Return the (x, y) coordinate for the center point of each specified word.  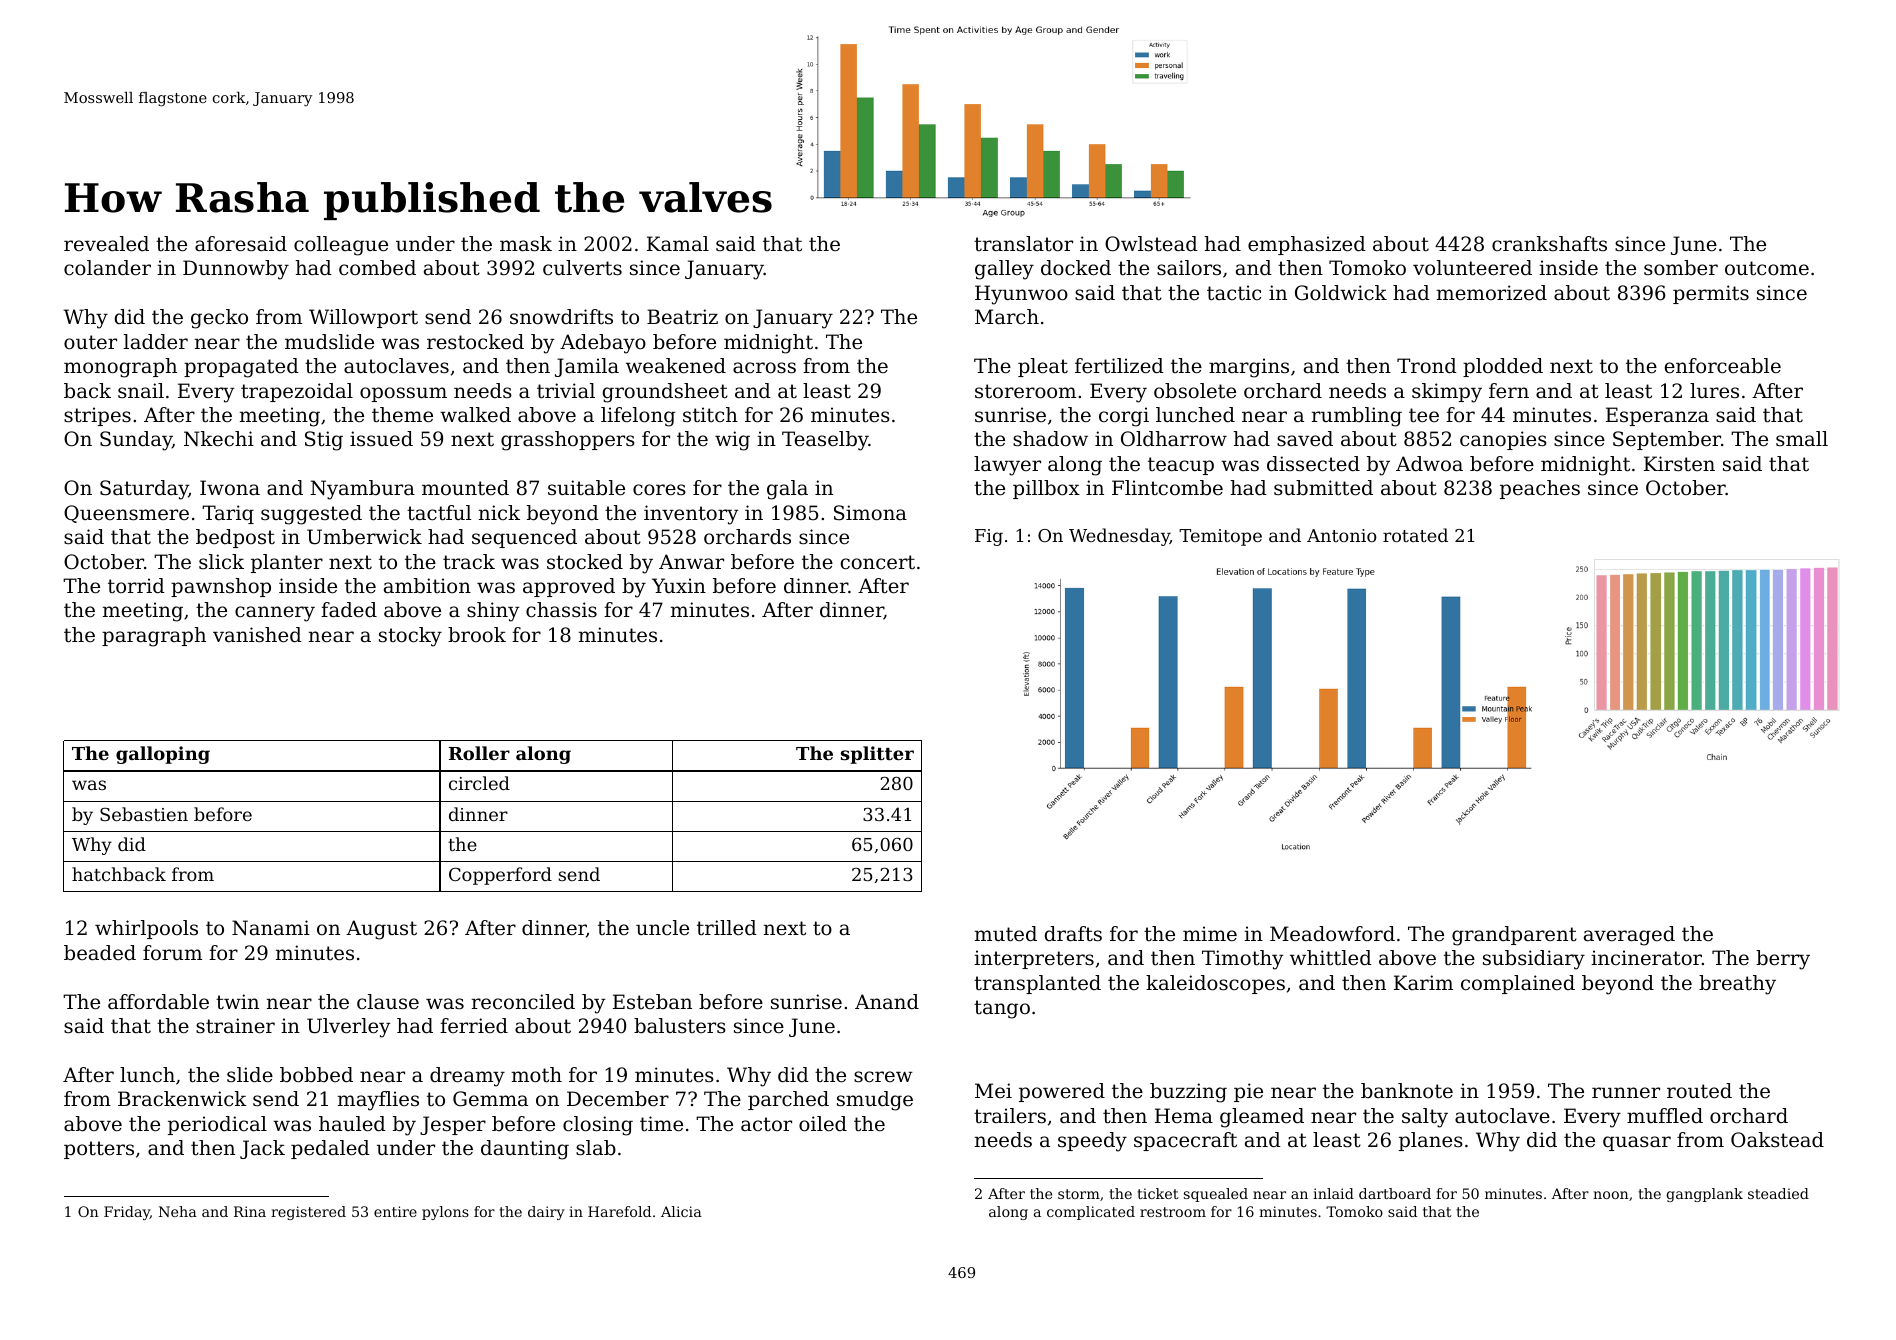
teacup (1181, 466)
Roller (479, 753)
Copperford (500, 876)
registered (308, 1213)
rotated (1415, 535)
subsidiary (1534, 960)
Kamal (678, 244)
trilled (727, 928)
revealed (106, 244)
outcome (1767, 268)
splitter (877, 755)
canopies (1503, 440)
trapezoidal (297, 392)
